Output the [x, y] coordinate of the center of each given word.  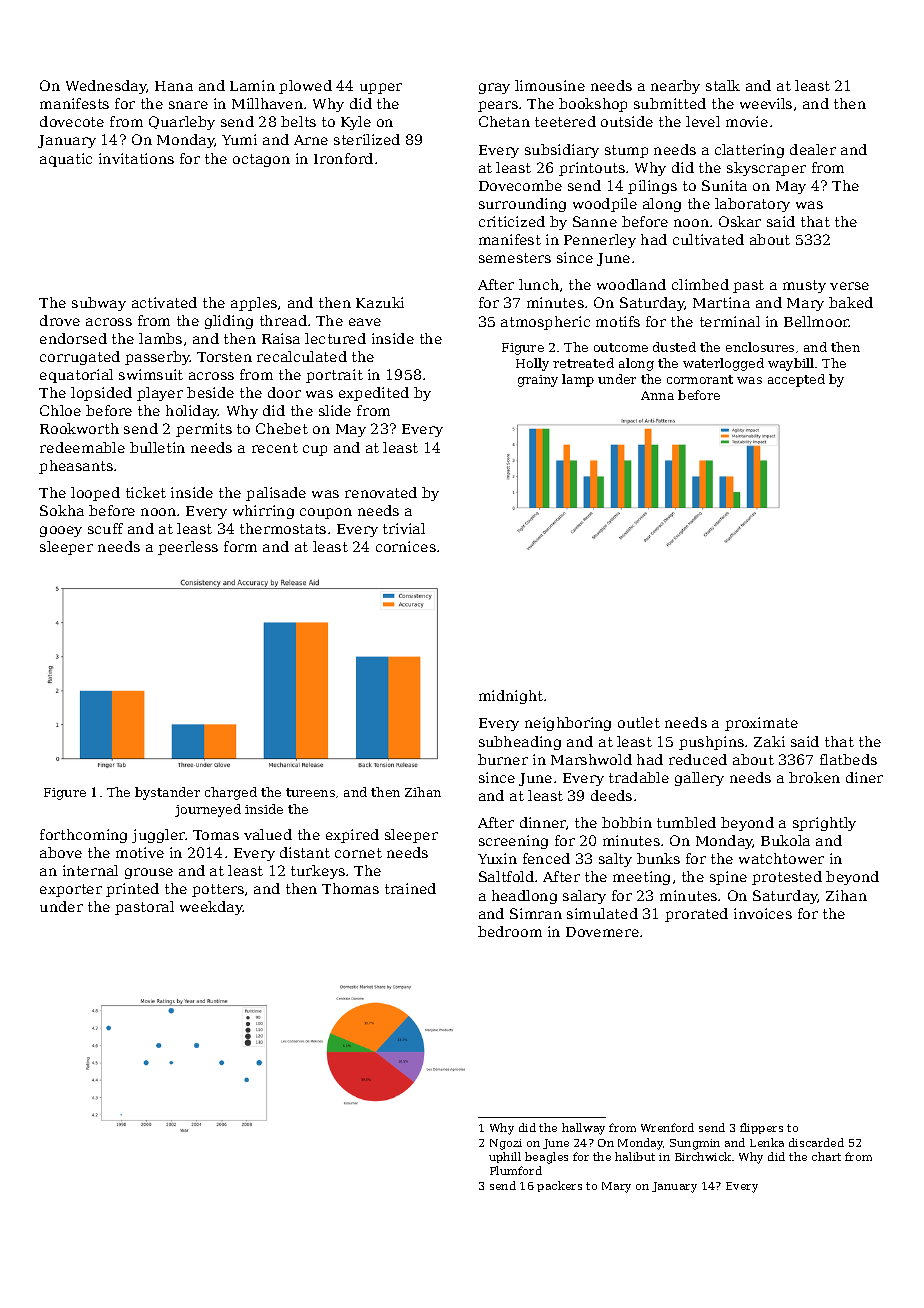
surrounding [522, 205]
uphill [505, 1157]
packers [559, 1186]
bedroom [510, 931]
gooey [61, 531]
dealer [813, 149]
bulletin [157, 447]
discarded [816, 1142]
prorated [696, 915]
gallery [699, 779]
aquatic [66, 160]
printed [132, 890]
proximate [761, 724]
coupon [326, 513]
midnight [511, 697]
